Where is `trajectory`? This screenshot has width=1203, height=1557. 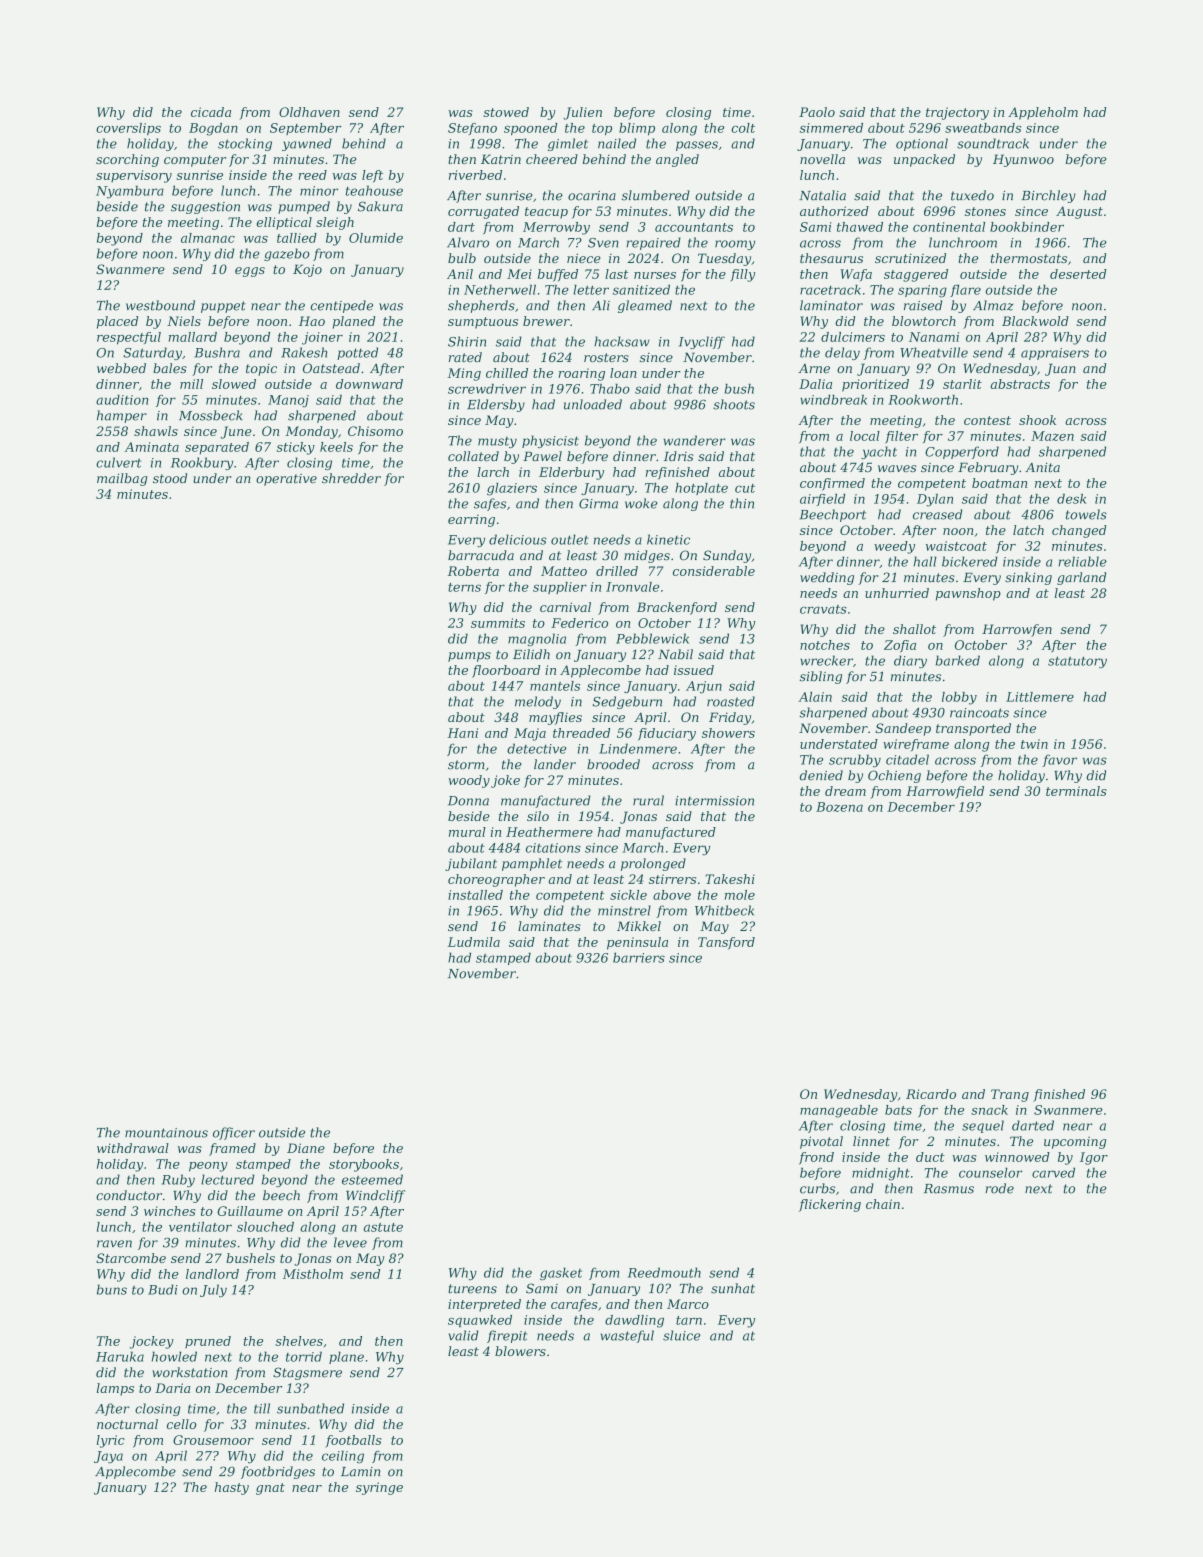
trajectory is located at coordinates (957, 113).
